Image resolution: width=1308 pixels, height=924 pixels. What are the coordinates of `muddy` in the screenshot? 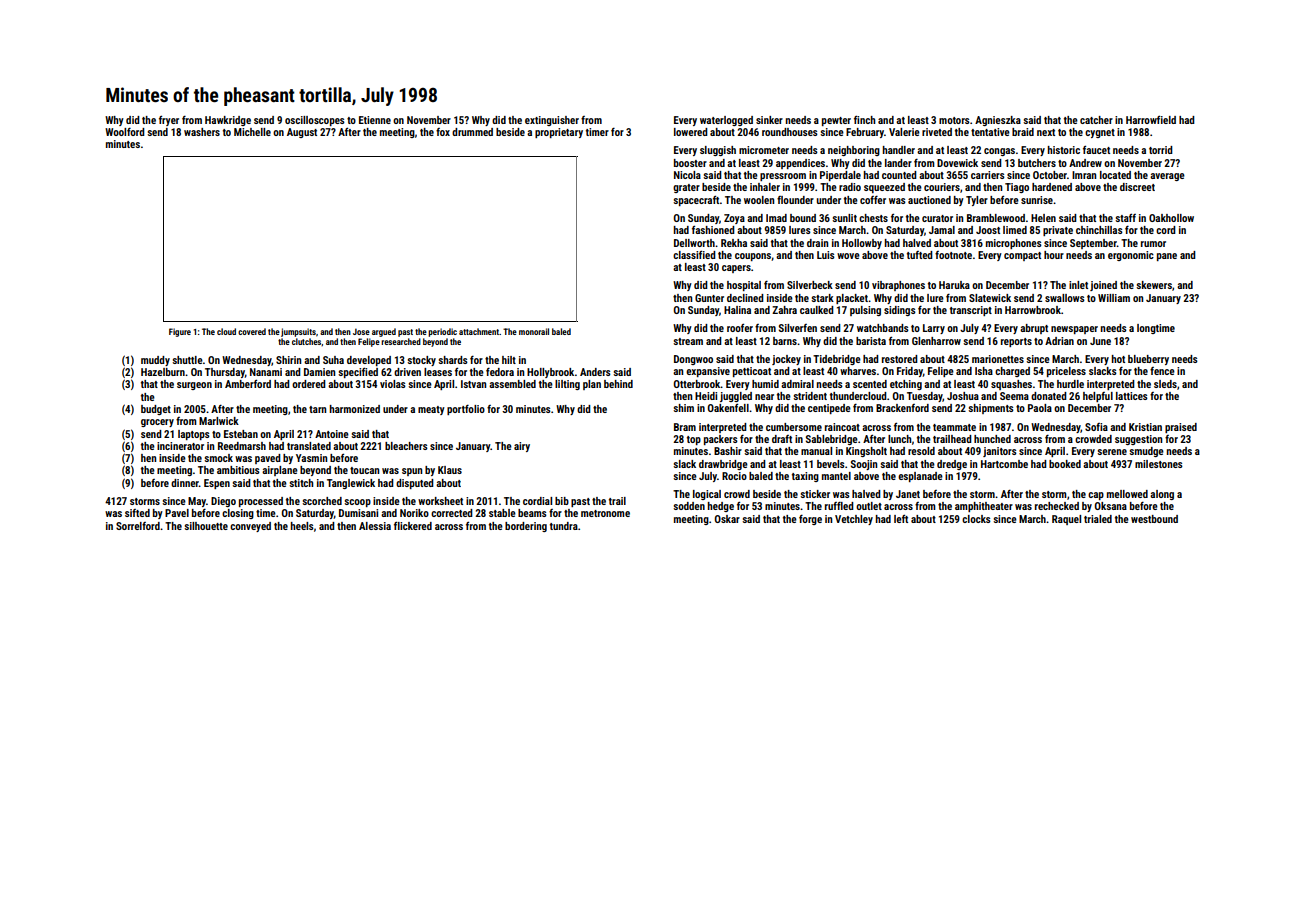 It's located at (155, 361).
